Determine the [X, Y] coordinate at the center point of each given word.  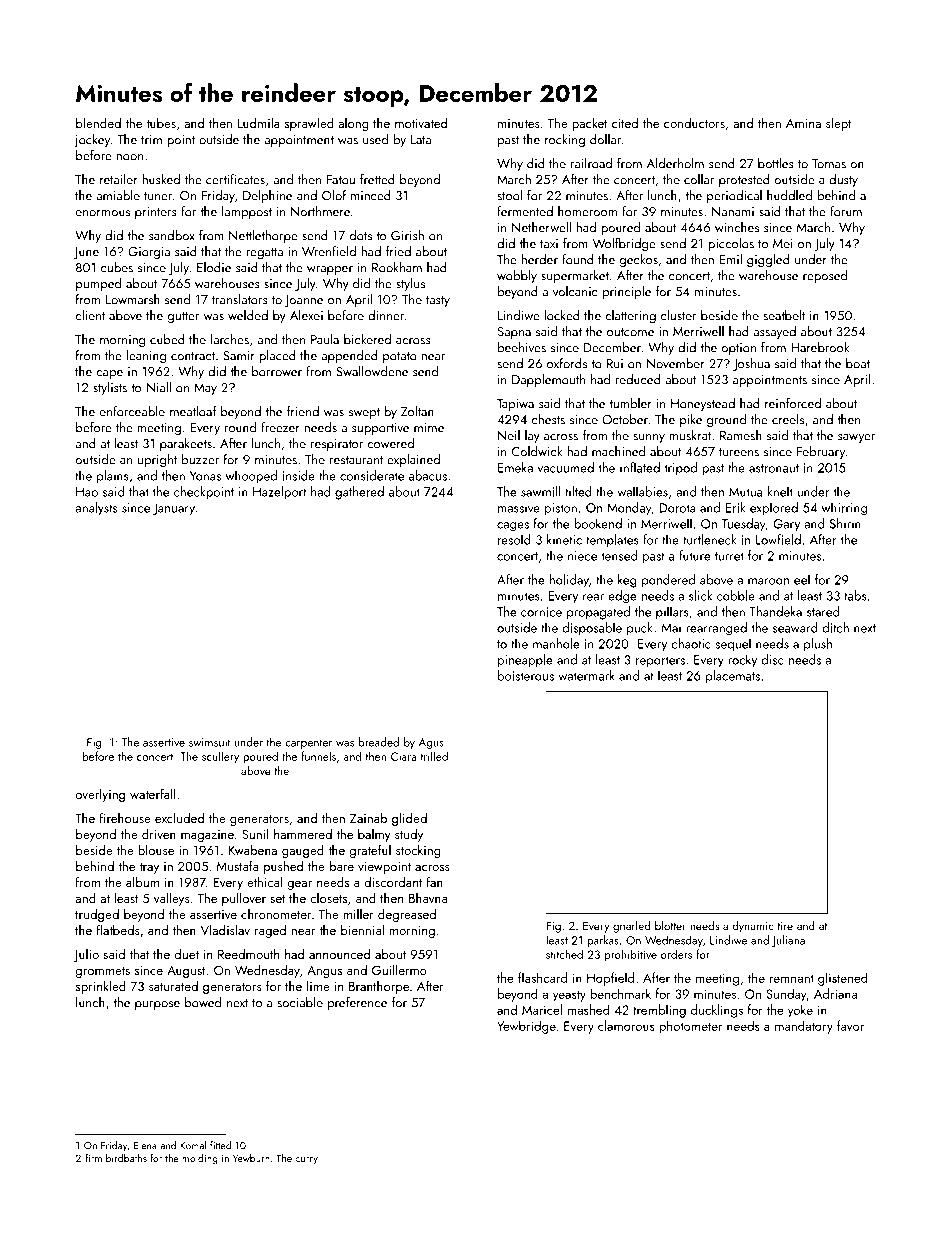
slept [839, 124]
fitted [220, 1145]
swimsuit [209, 742]
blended [98, 122]
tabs [855, 595]
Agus [431, 743]
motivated [421, 122]
